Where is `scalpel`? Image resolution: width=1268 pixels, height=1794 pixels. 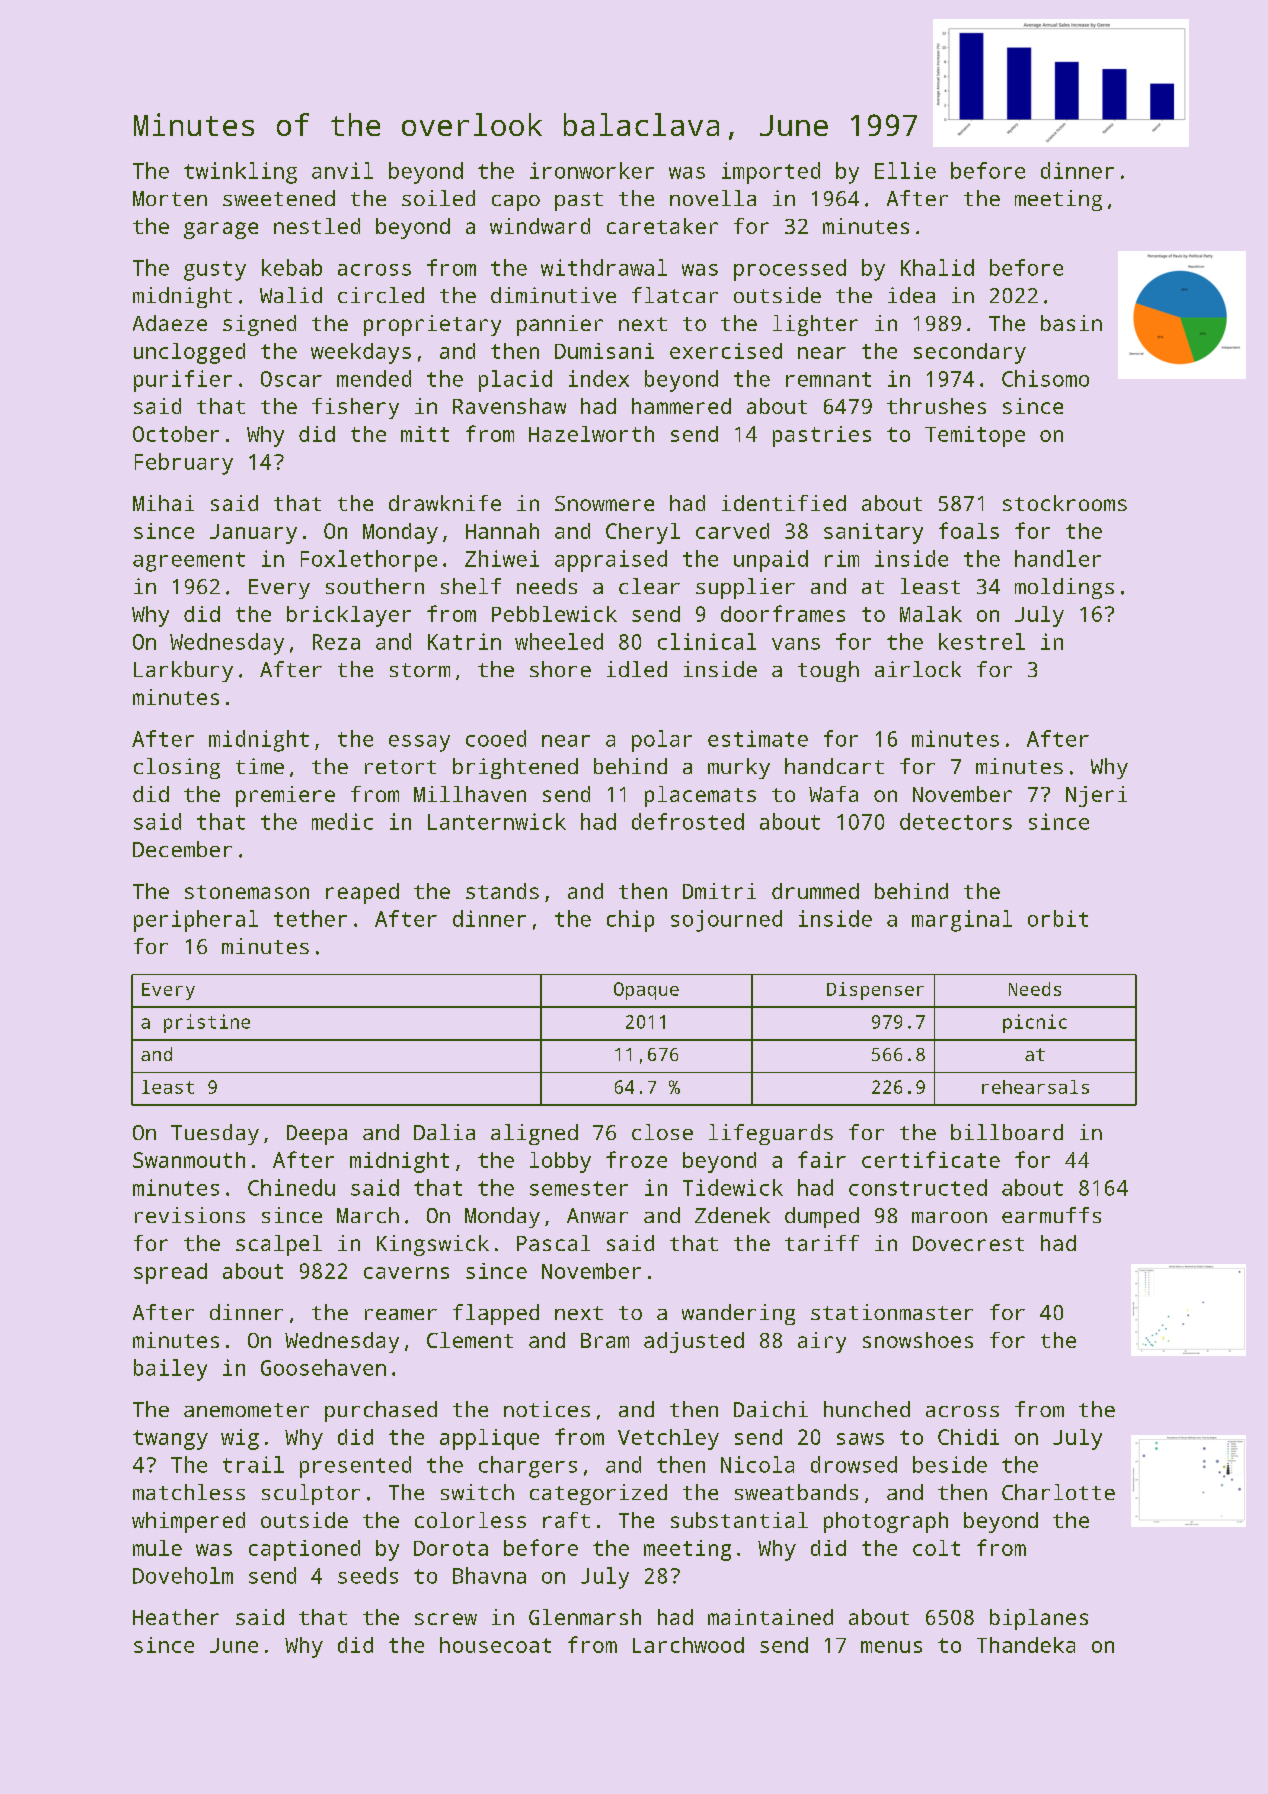 scalpel is located at coordinates (279, 1245).
